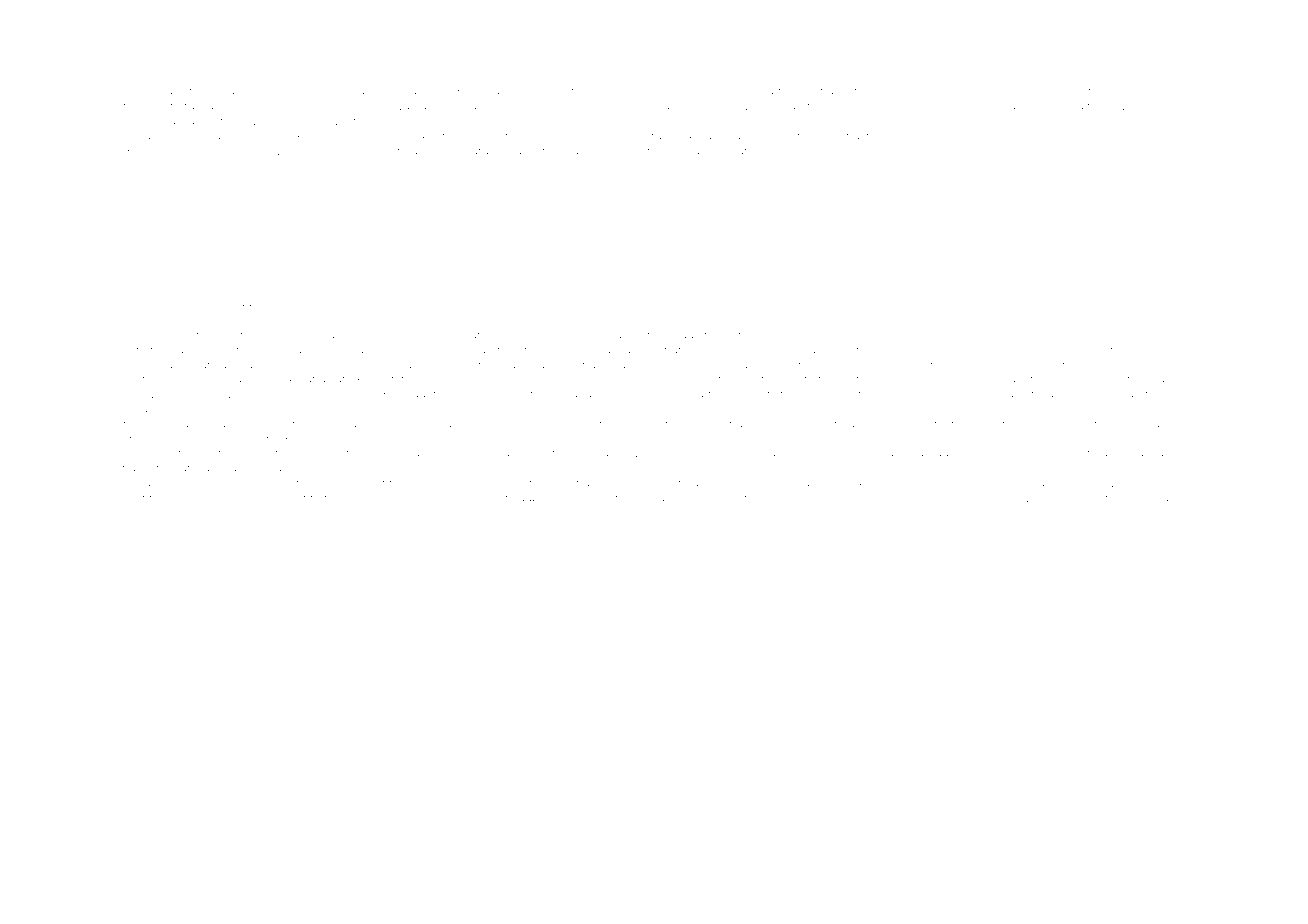 The width and height of the screenshot is (1308, 924). What do you see at coordinates (789, 91) in the screenshot?
I see `brakes` at bounding box center [789, 91].
